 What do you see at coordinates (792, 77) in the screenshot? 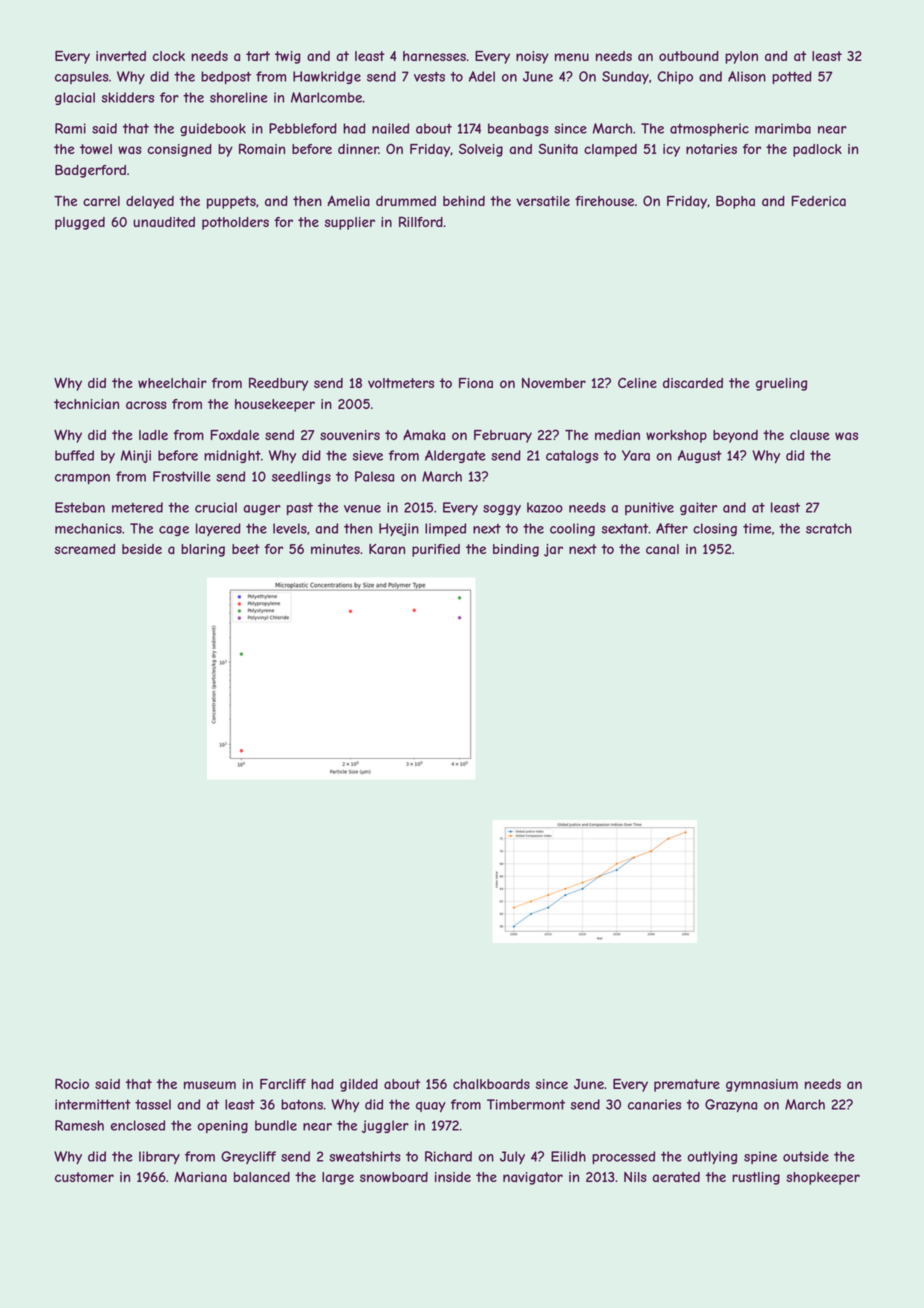
I see `potted` at bounding box center [792, 77].
